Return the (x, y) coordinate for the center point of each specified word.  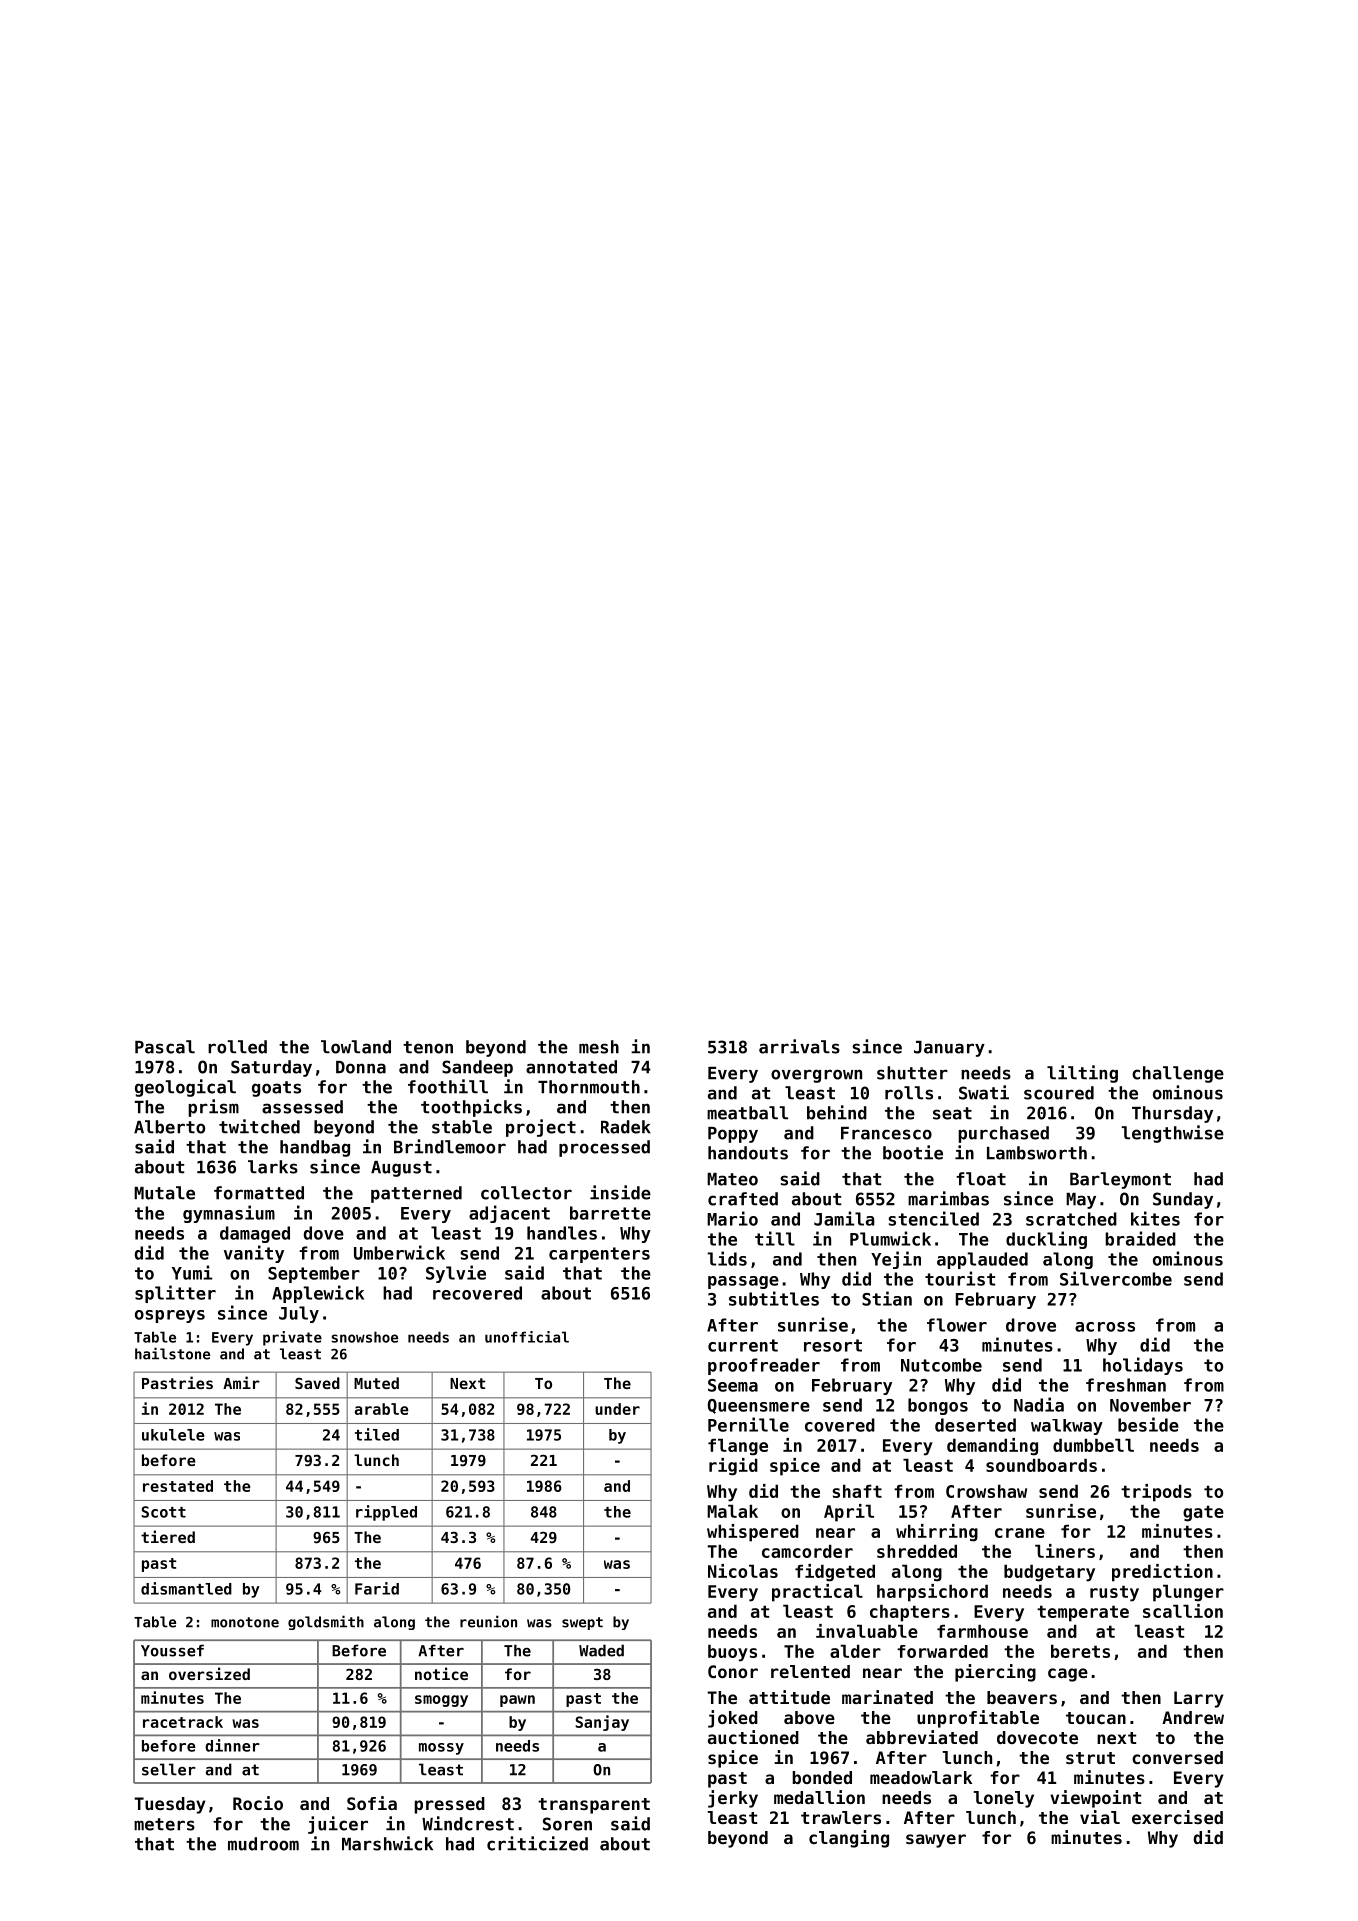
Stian (887, 1298)
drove (1031, 1325)
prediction (1162, 1573)
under (617, 1409)
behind (837, 1112)
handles (562, 1233)
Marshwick (387, 1843)
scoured (1059, 1093)
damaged (255, 1234)
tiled (377, 1434)
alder (855, 1651)
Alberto (169, 1127)
